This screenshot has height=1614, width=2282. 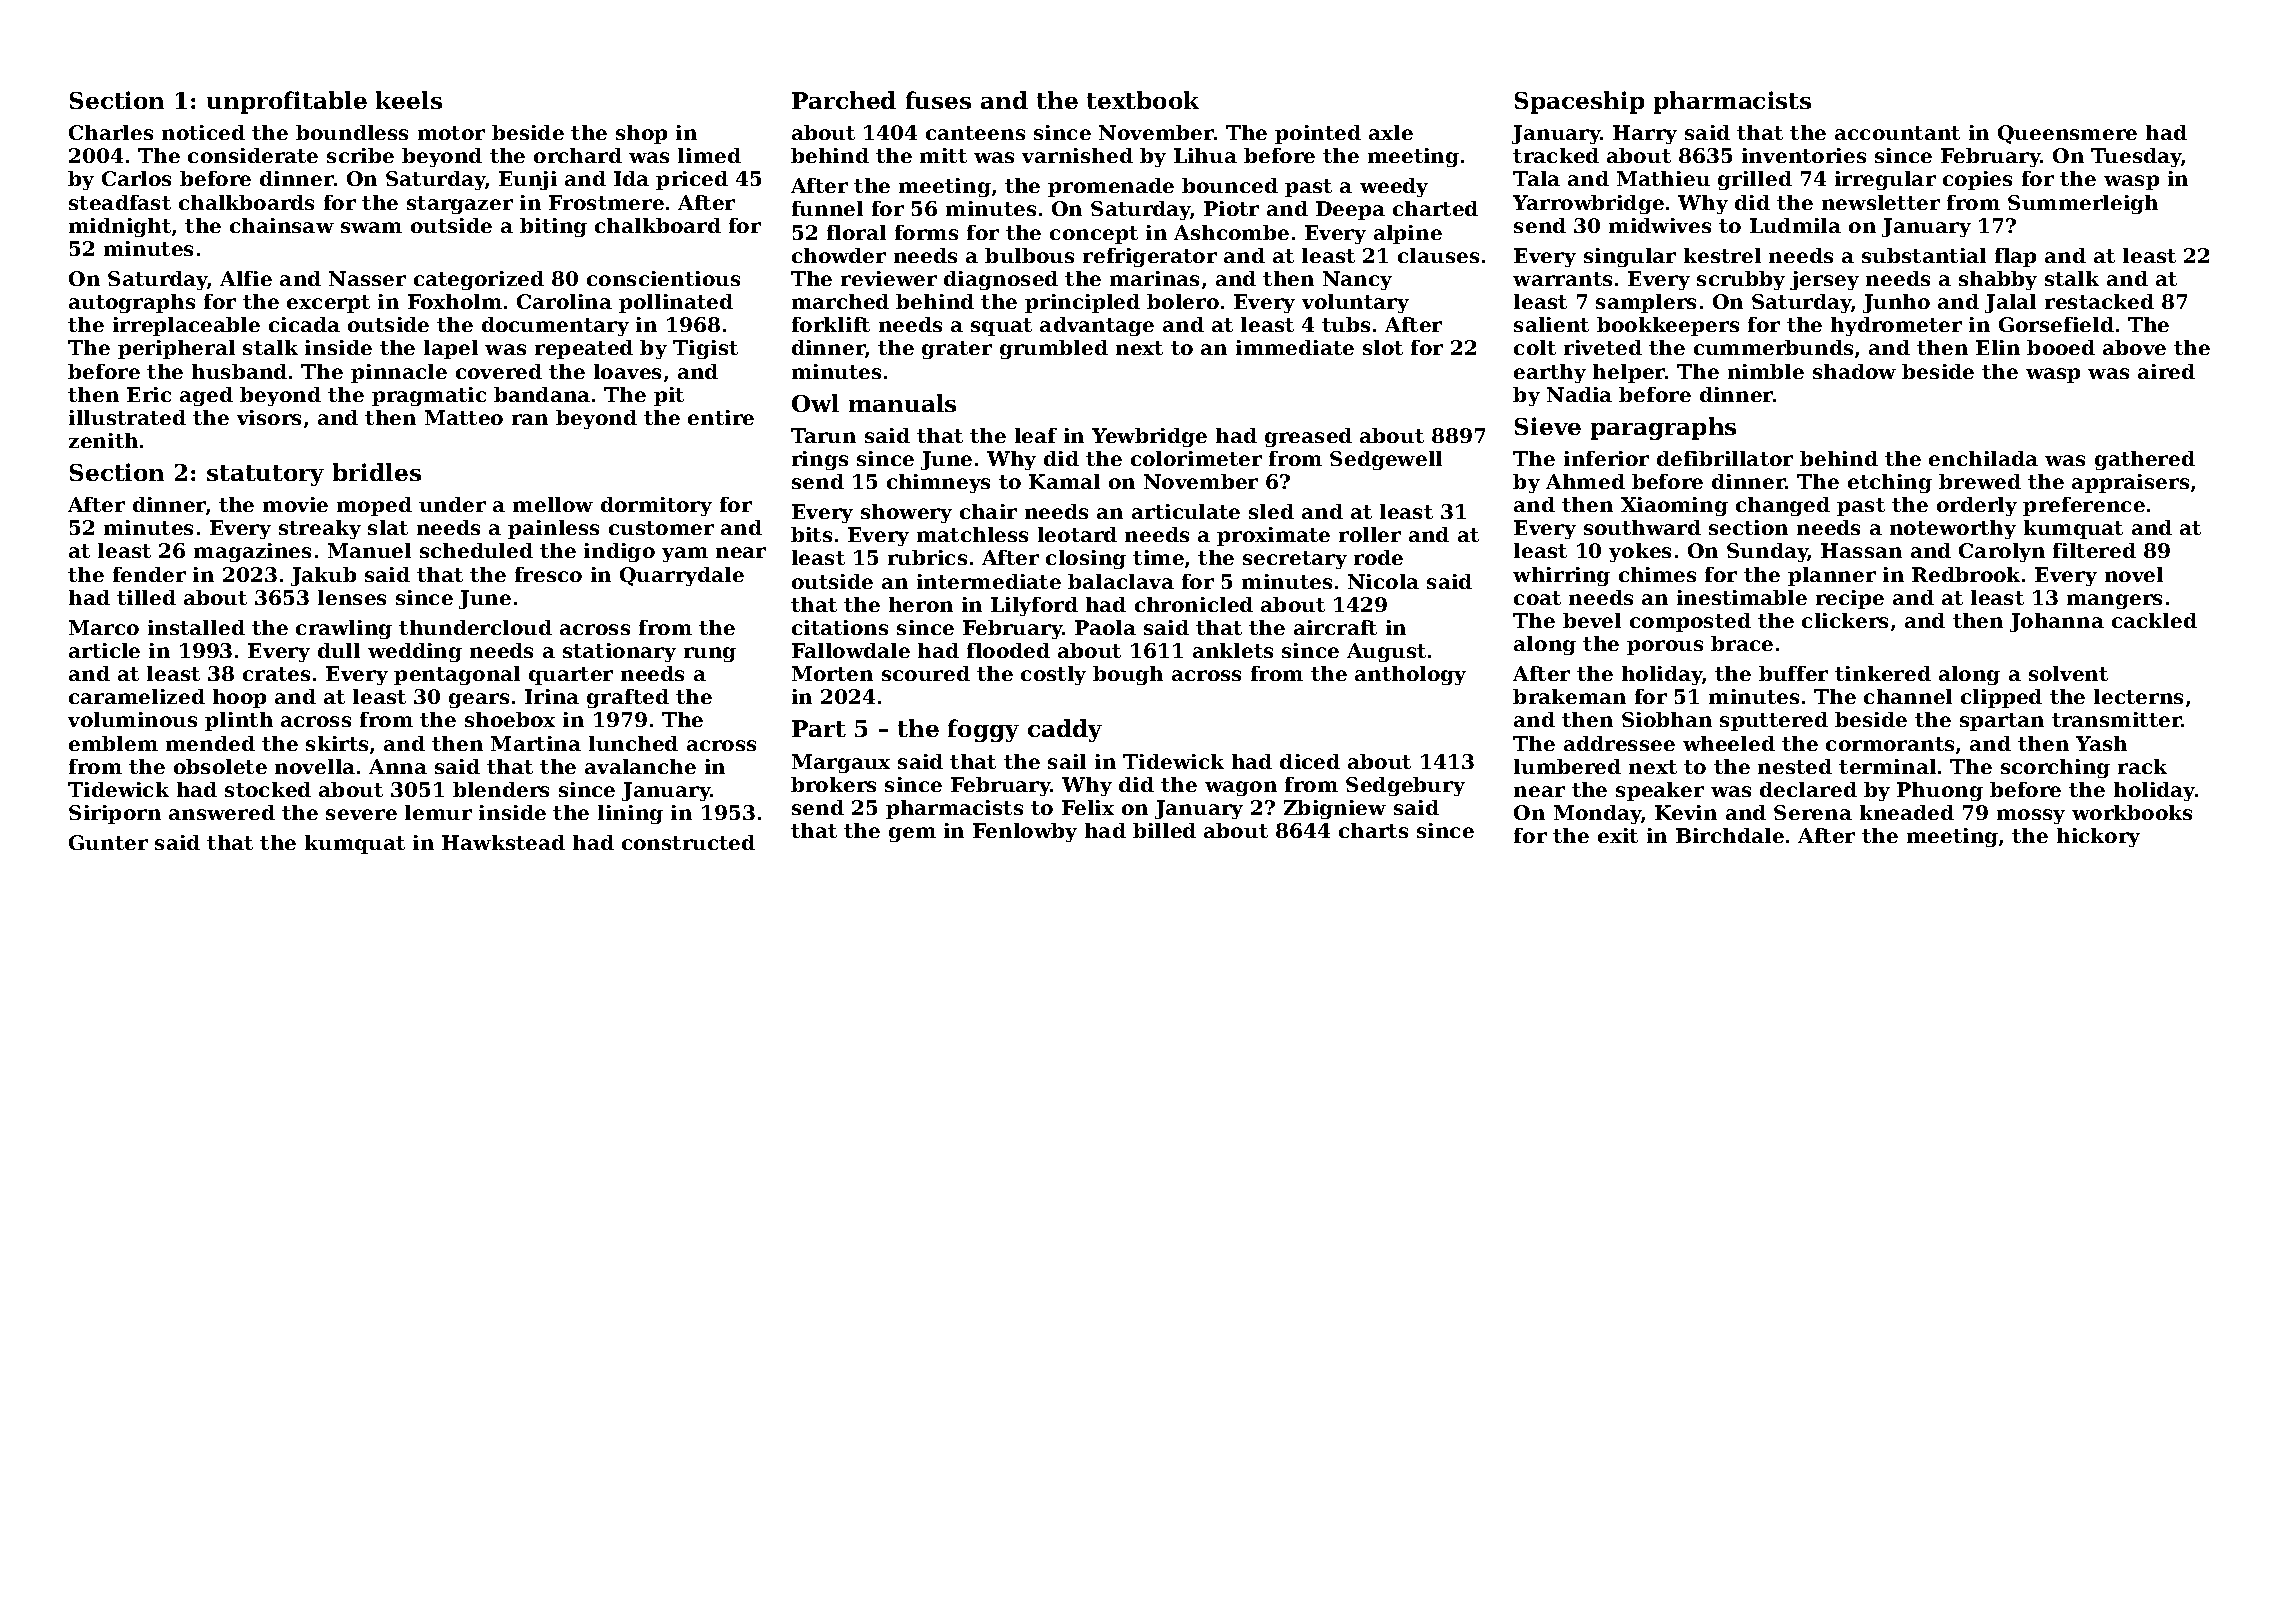 What do you see at coordinates (328, 304) in the screenshot?
I see `excerpt` at bounding box center [328, 304].
